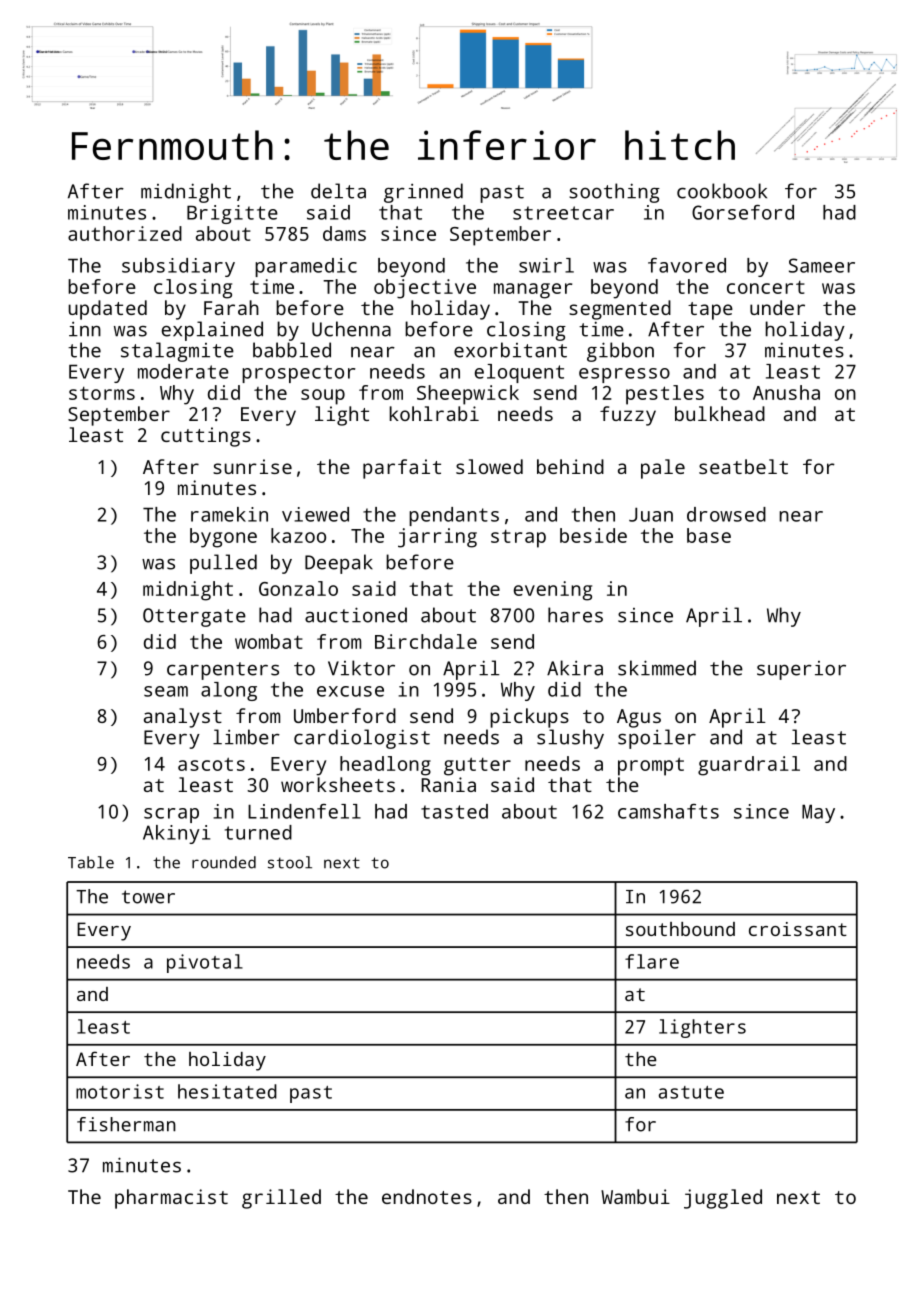 The width and height of the screenshot is (924, 1311). Describe the element at coordinates (723, 1199) in the screenshot. I see `juggled` at that location.
